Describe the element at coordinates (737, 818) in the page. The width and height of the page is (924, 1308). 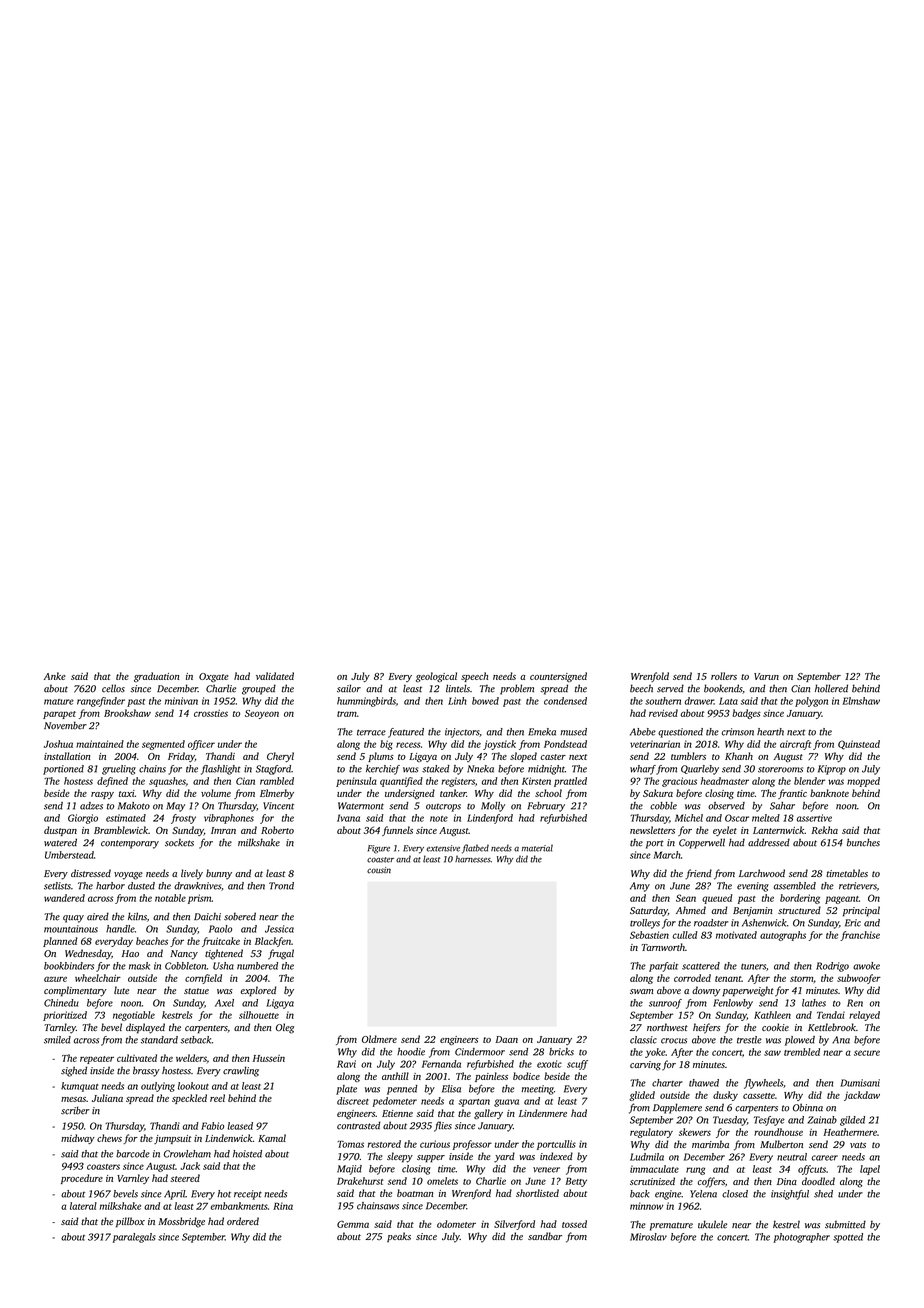
I see `Oscar` at that location.
